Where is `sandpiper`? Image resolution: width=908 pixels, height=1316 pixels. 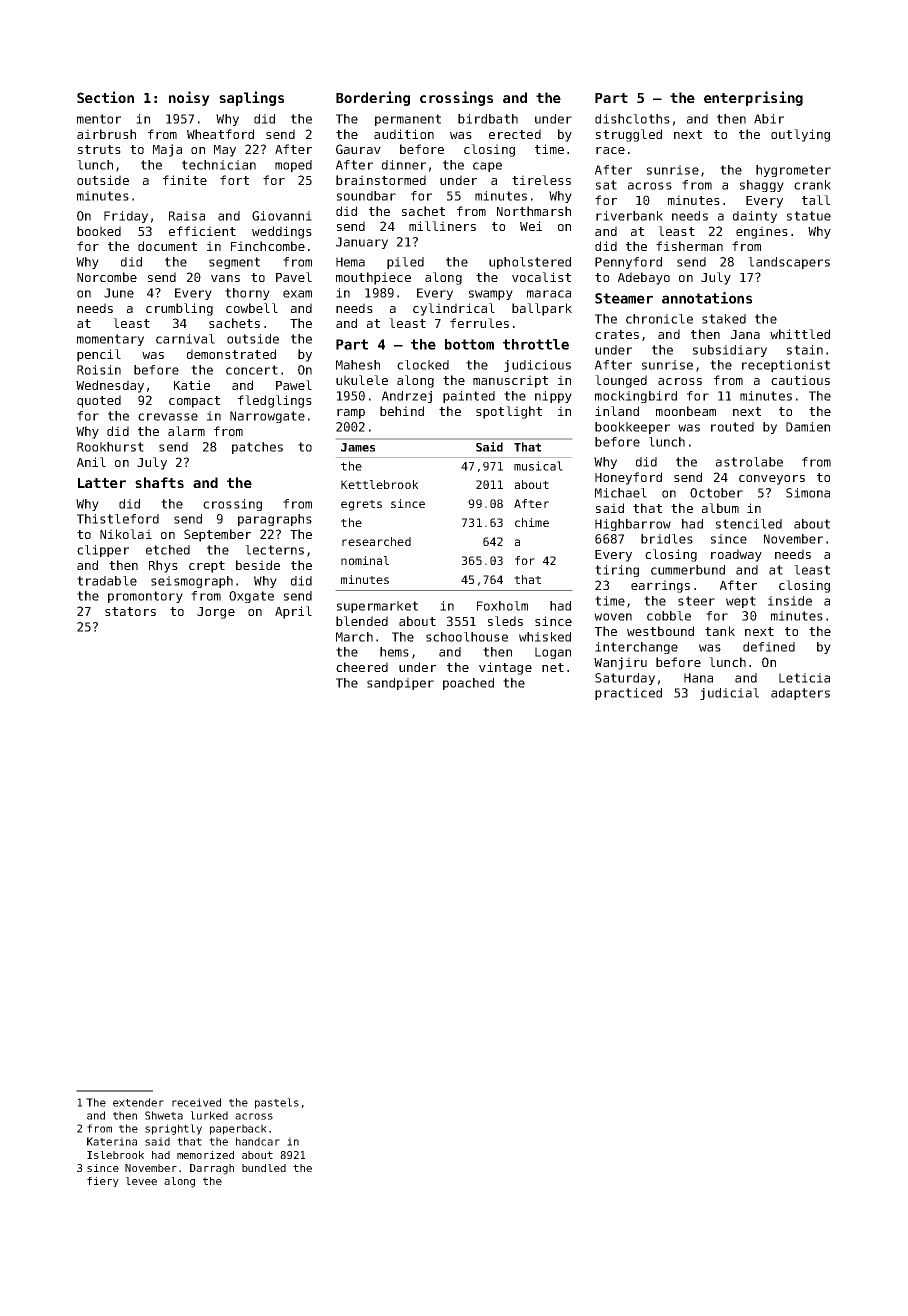
sandpiper is located at coordinates (400, 684).
